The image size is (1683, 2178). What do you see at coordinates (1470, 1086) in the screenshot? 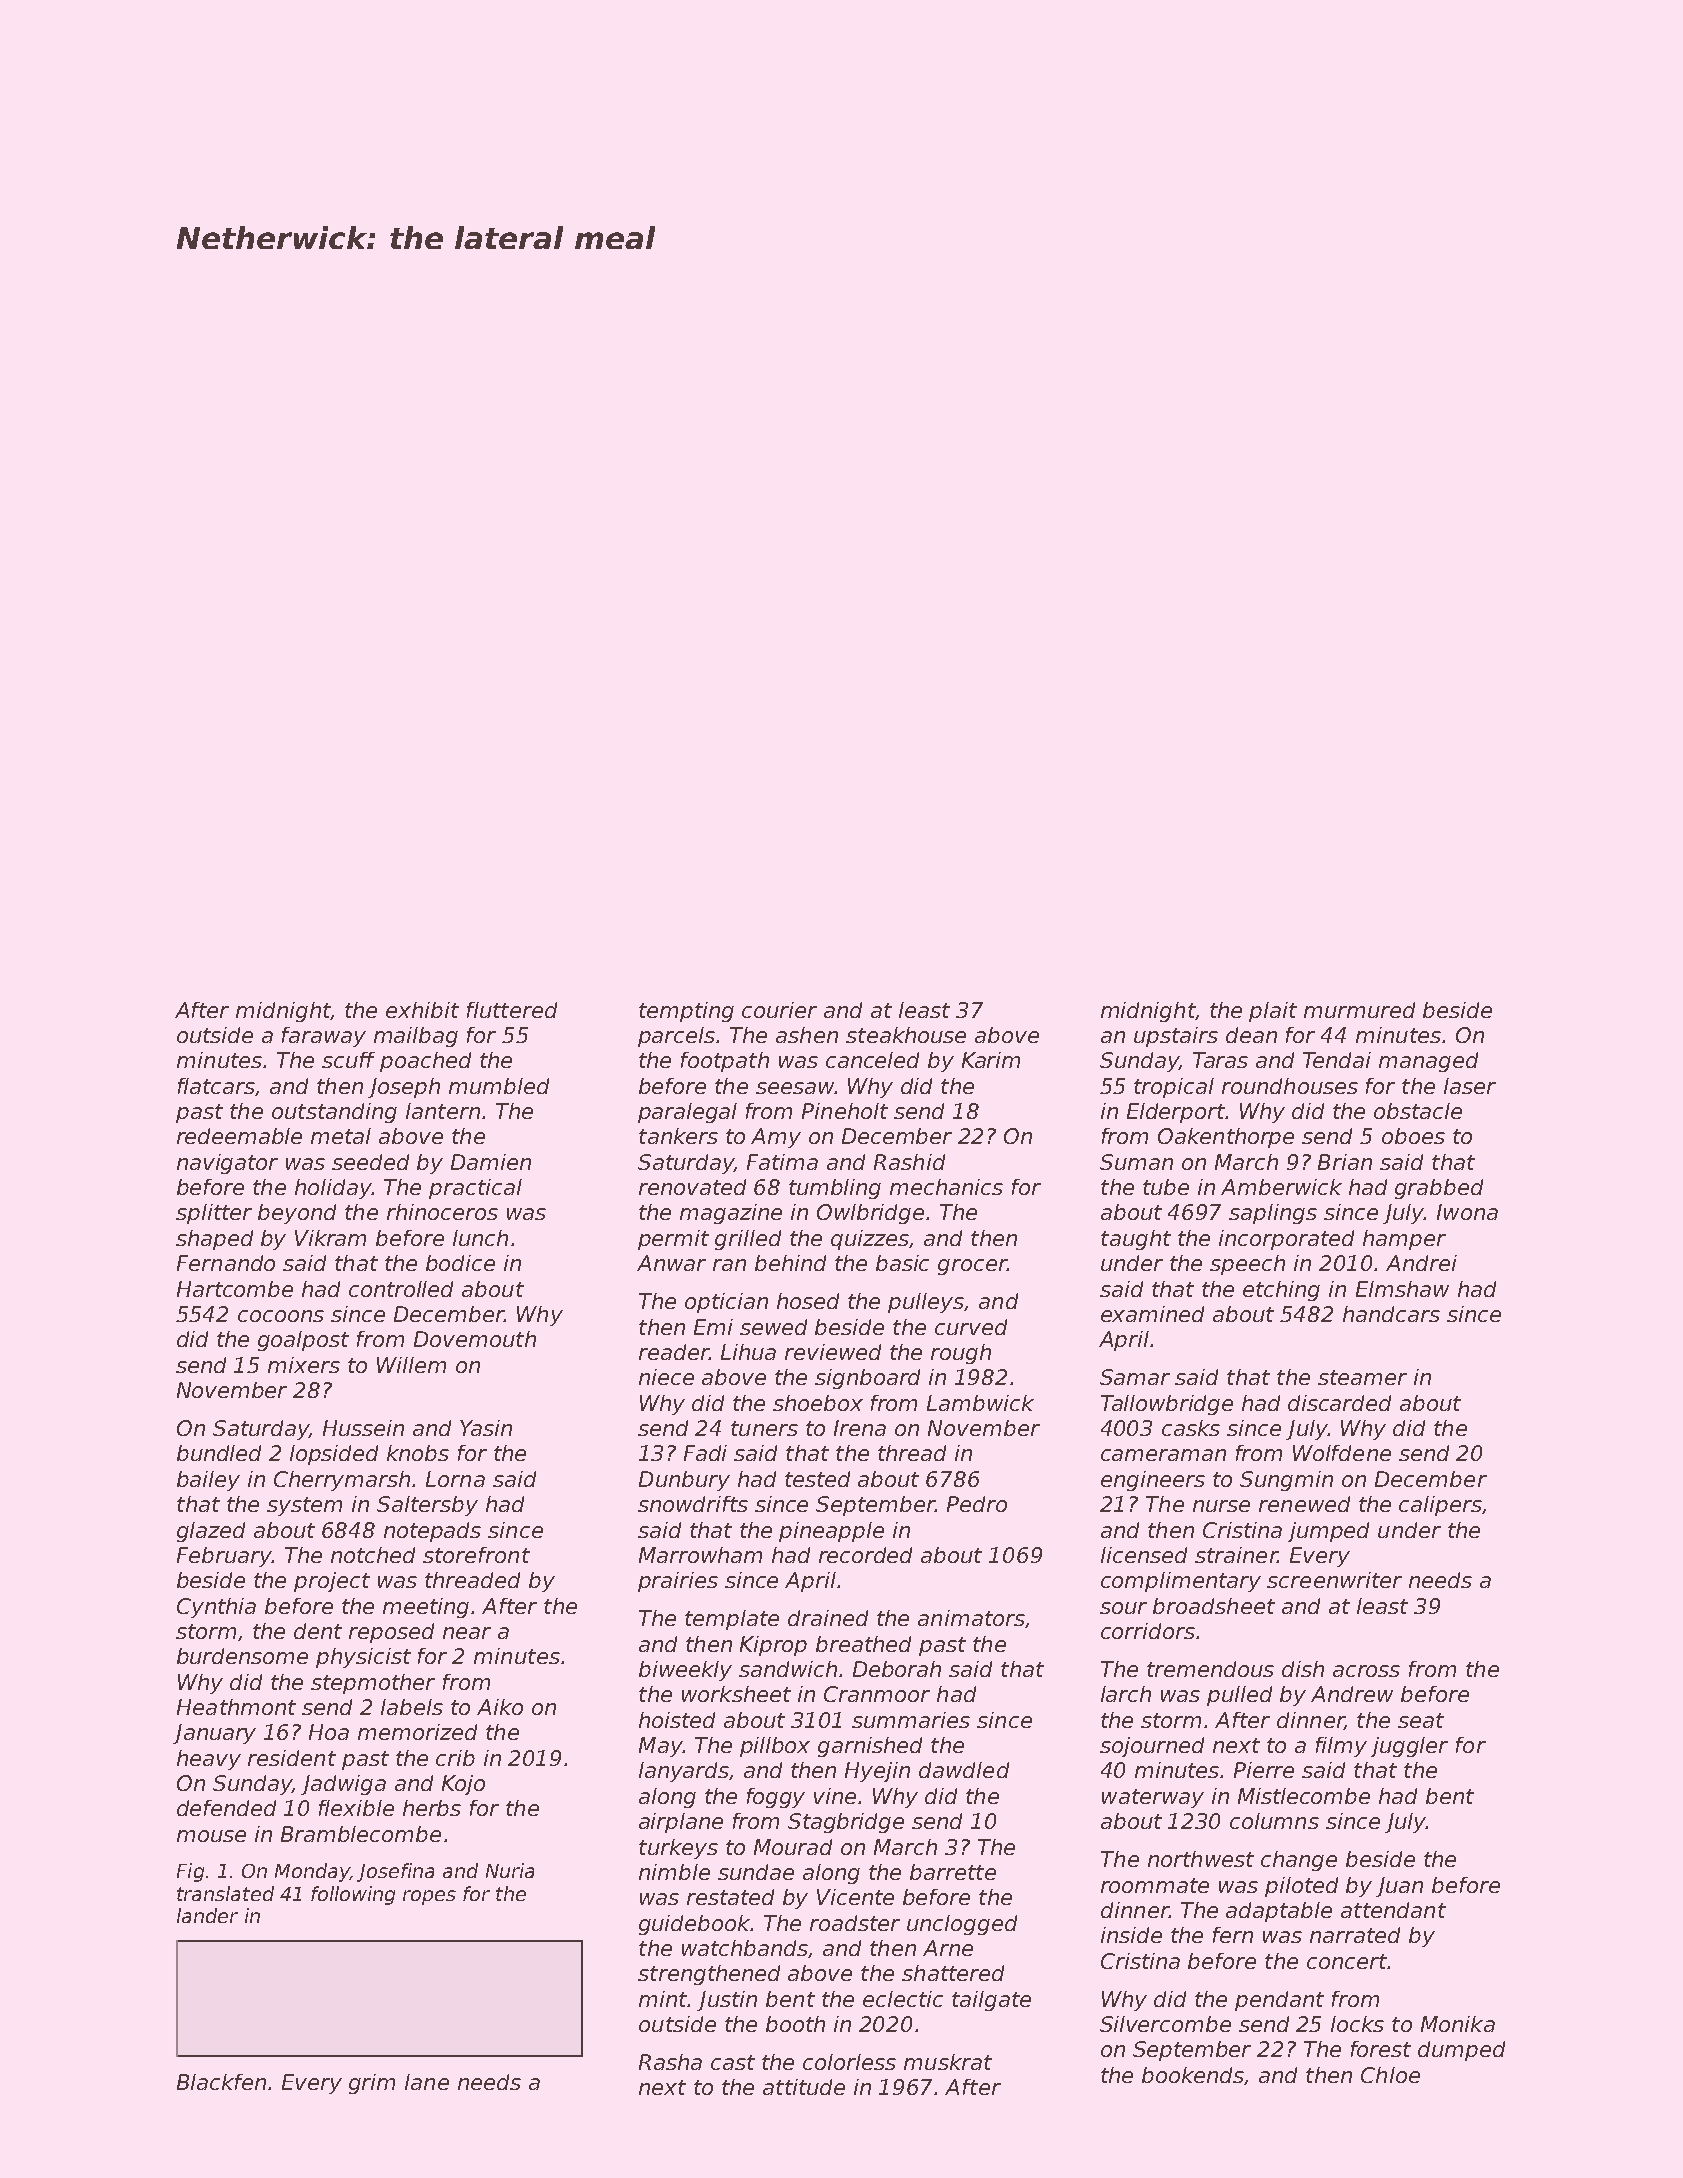
I see `laser` at bounding box center [1470, 1086].
